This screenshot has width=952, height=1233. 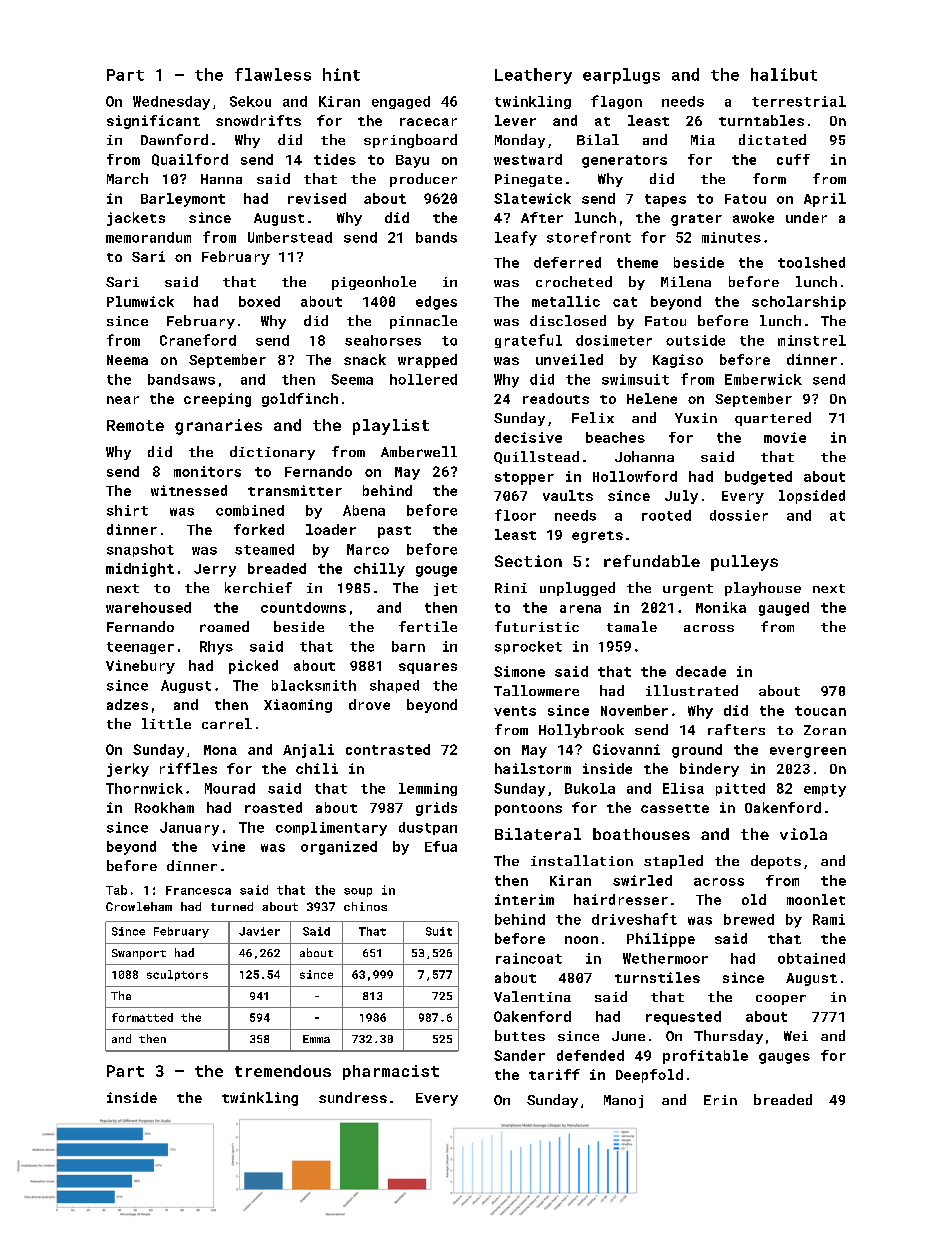 I want to click on tremendous, so click(x=283, y=1071).
